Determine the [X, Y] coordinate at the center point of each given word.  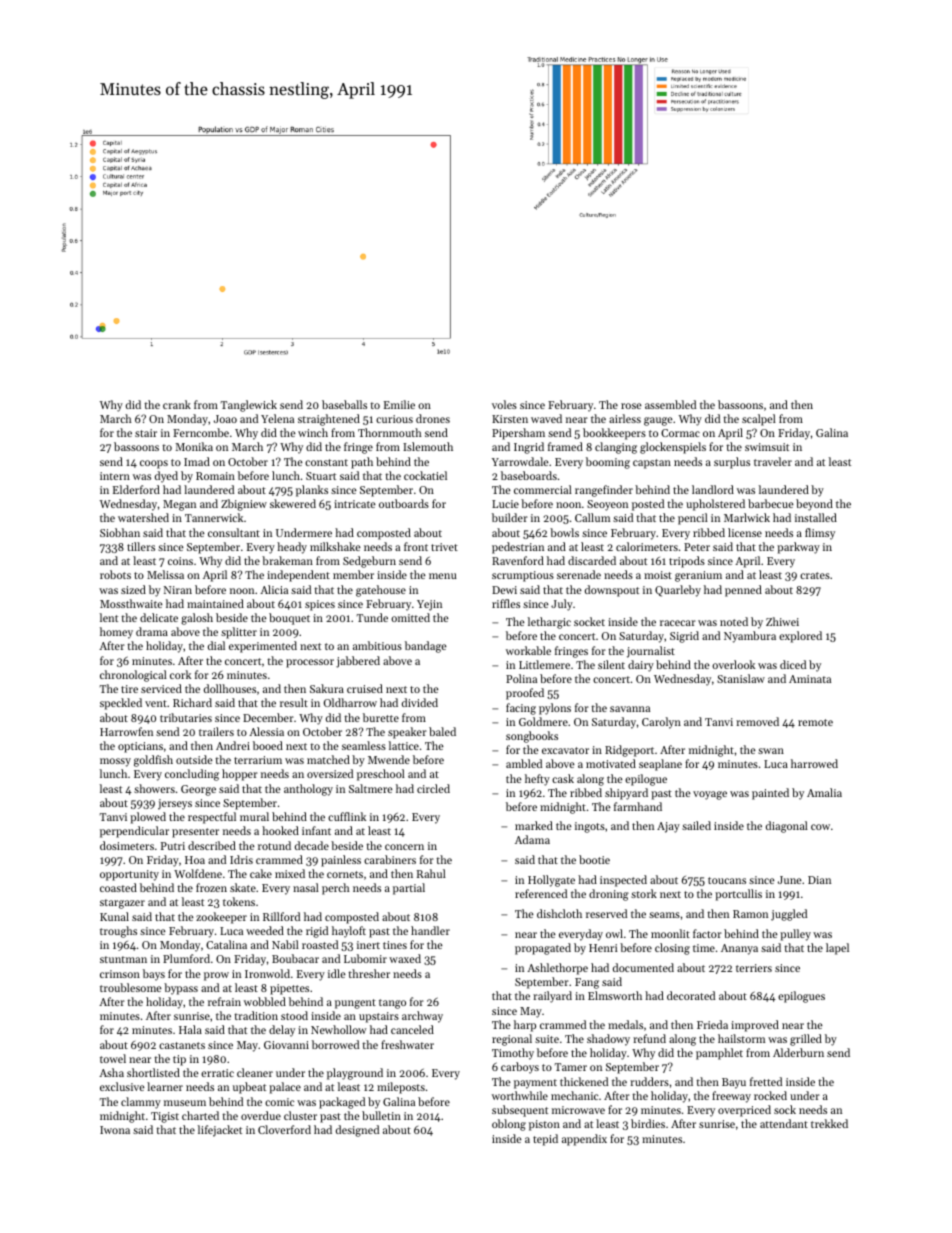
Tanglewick [249, 406]
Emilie [399, 404]
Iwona [115, 1130]
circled [433, 788]
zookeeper [221, 918]
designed [357, 1131]
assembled [670, 404]
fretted [766, 1081]
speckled [121, 704]
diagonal [787, 827]
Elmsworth [615, 995]
